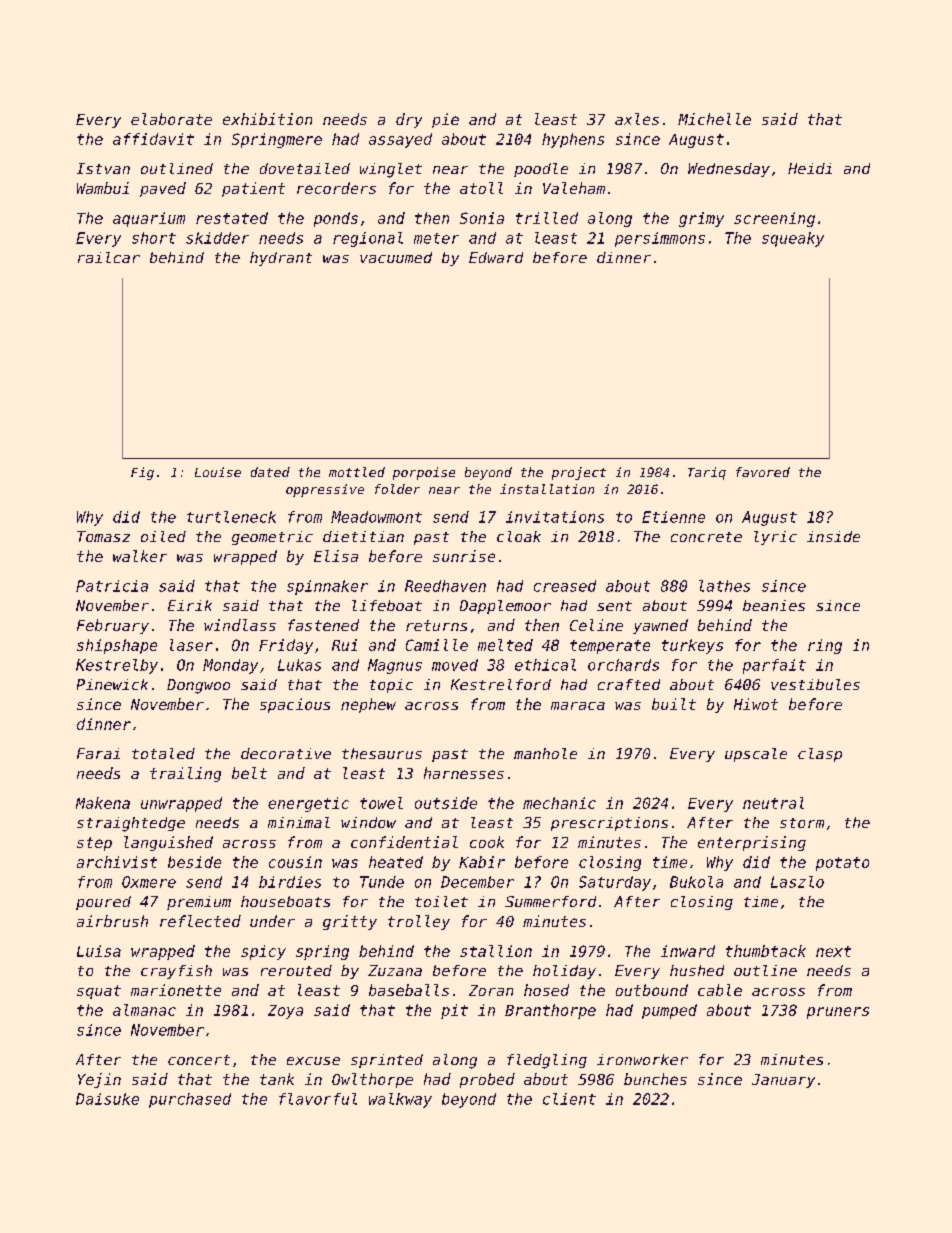  Describe the element at coordinates (714, 119) in the screenshot. I see `Michelle` at that location.
